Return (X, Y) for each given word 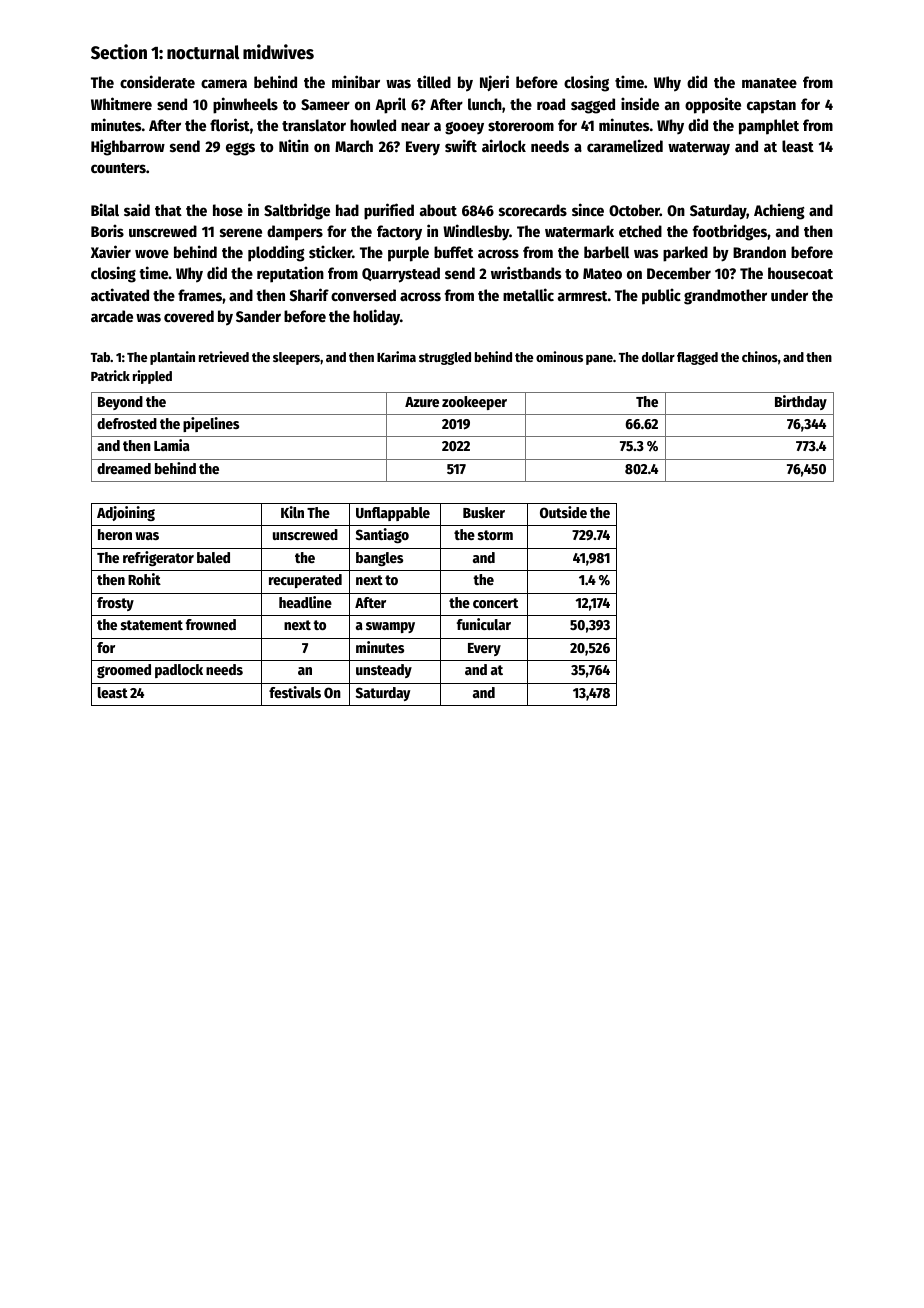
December (679, 273)
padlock (179, 671)
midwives (278, 52)
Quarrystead (401, 275)
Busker (484, 512)
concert (495, 603)
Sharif (309, 294)
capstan (771, 107)
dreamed (124, 468)
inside (640, 103)
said (137, 209)
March (354, 146)
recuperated (305, 581)
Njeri (494, 83)
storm (495, 535)
